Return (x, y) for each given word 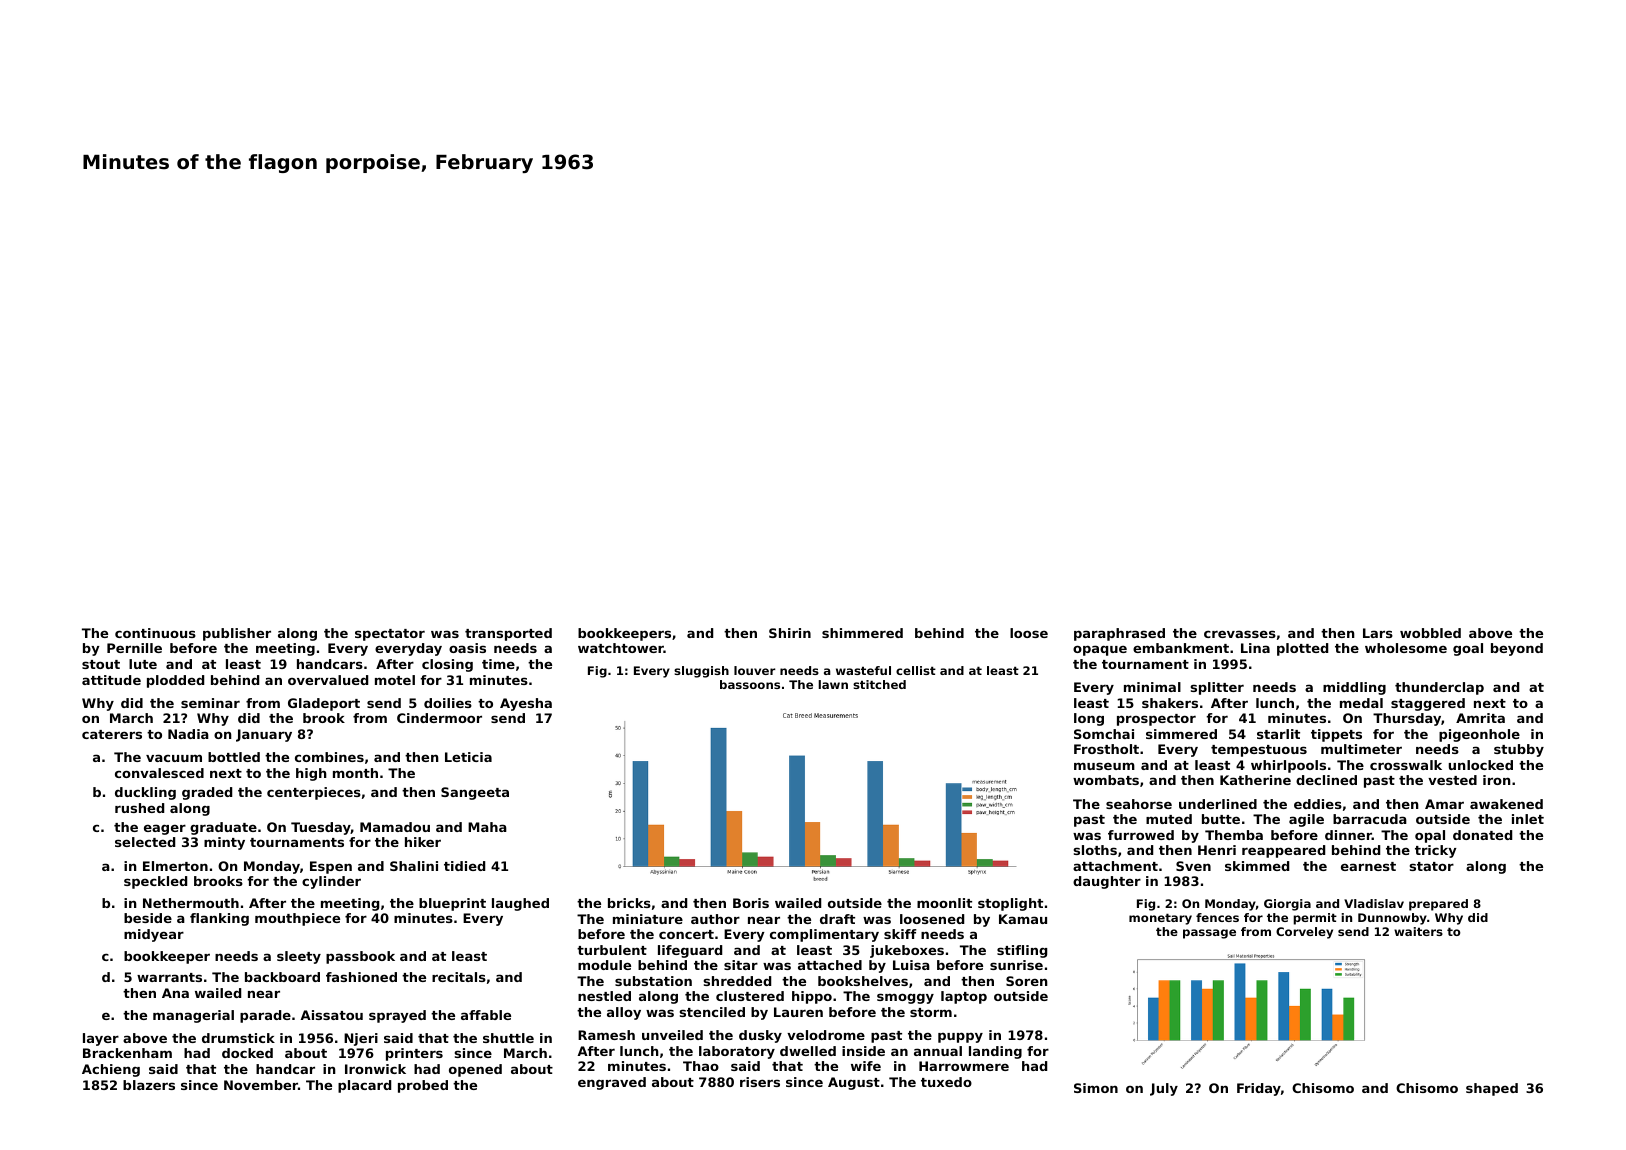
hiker (423, 842)
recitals (459, 977)
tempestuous (1259, 751)
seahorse (1139, 804)
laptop (964, 997)
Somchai (1104, 734)
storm (931, 1012)
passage (1209, 934)
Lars (1378, 633)
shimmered (862, 633)
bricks (629, 903)
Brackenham (127, 1053)
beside (148, 918)
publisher (237, 634)
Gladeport (324, 704)
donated (1482, 835)
